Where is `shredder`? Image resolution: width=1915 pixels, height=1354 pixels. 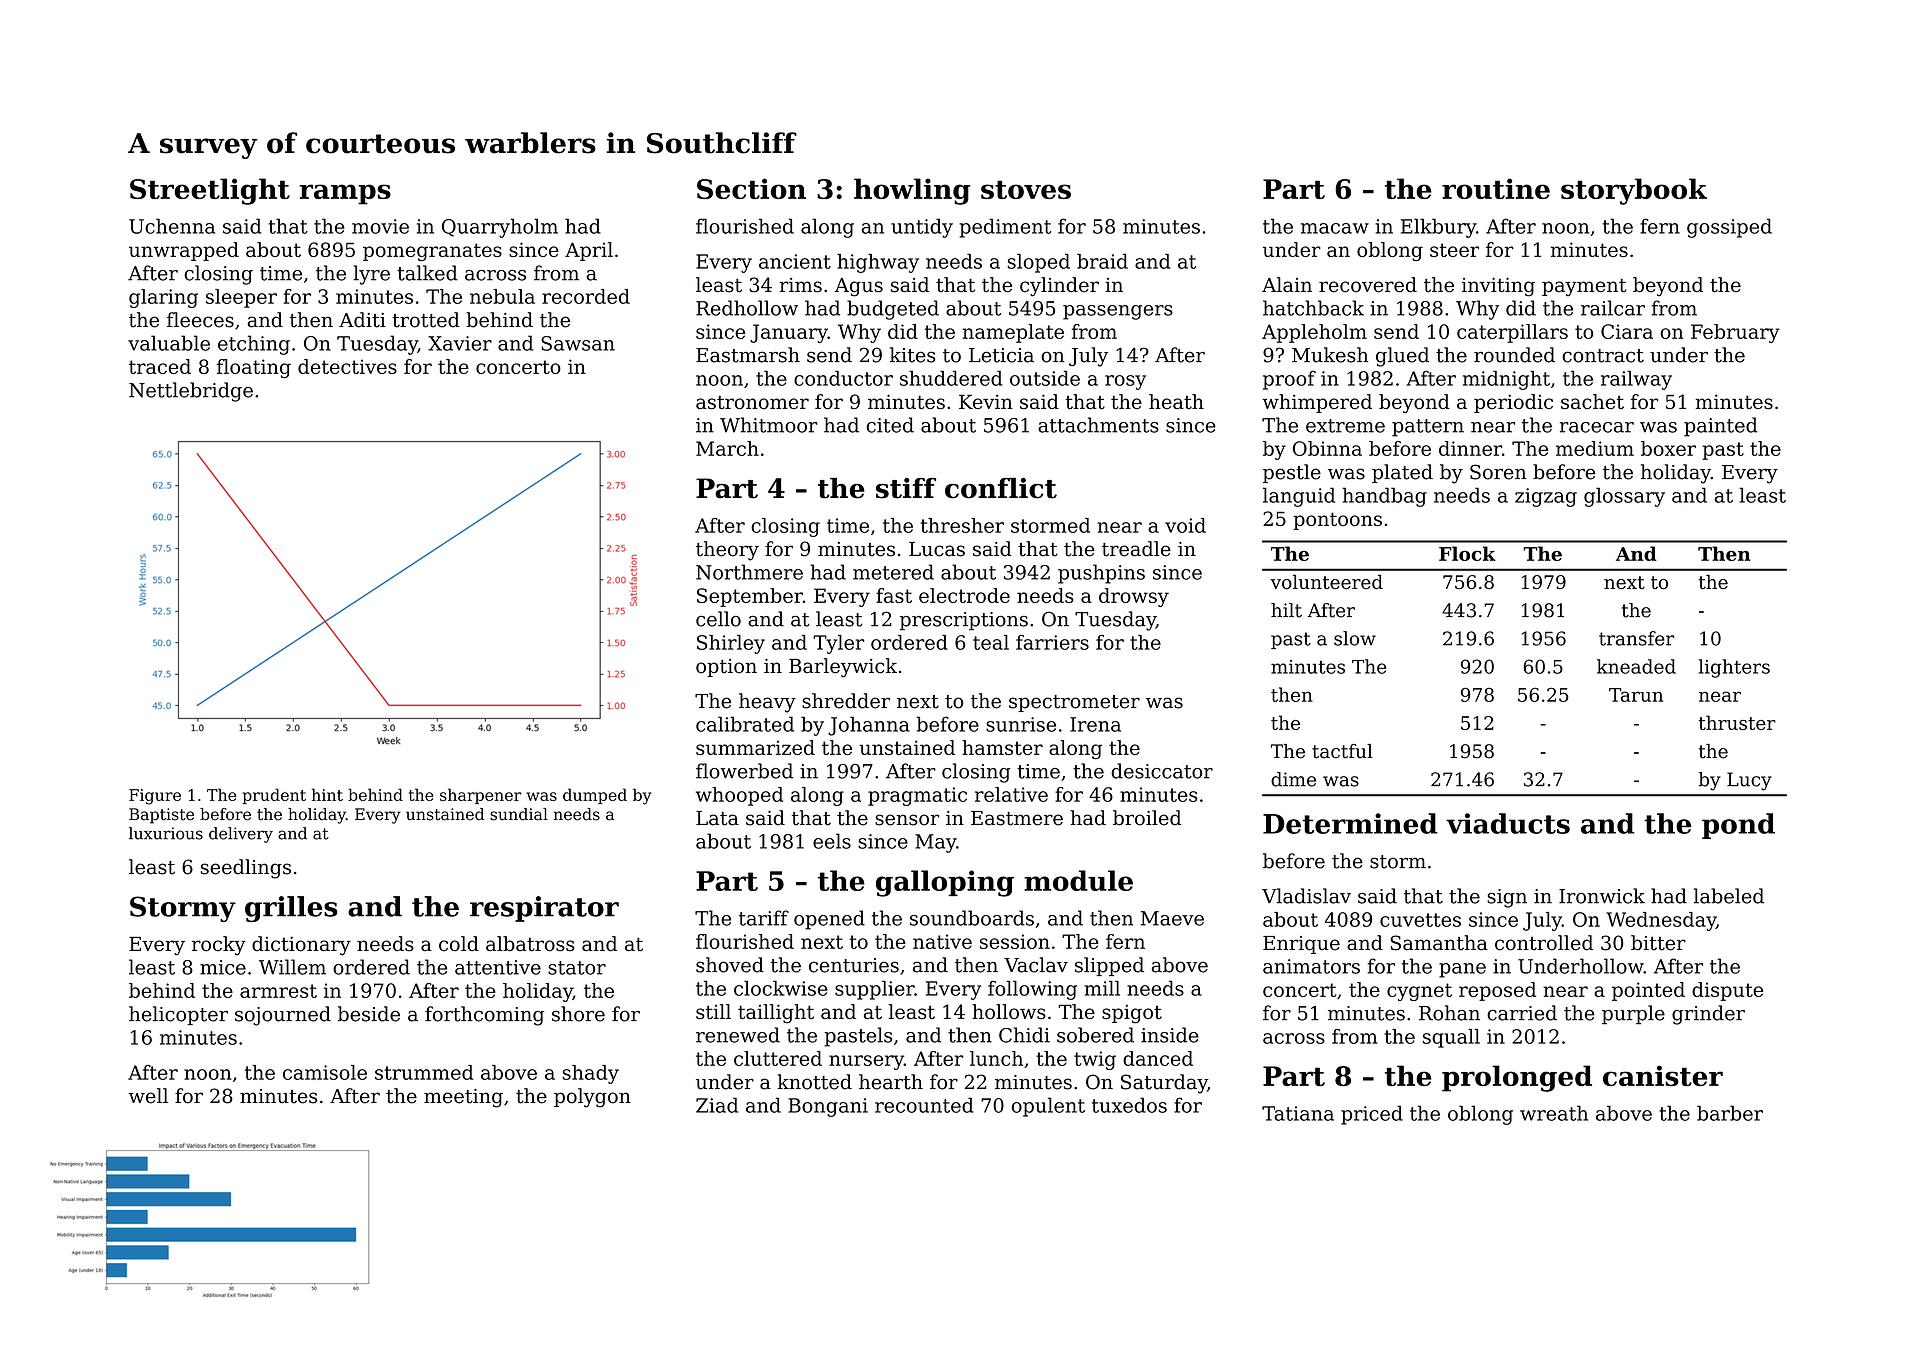
shredder is located at coordinates (846, 701).
